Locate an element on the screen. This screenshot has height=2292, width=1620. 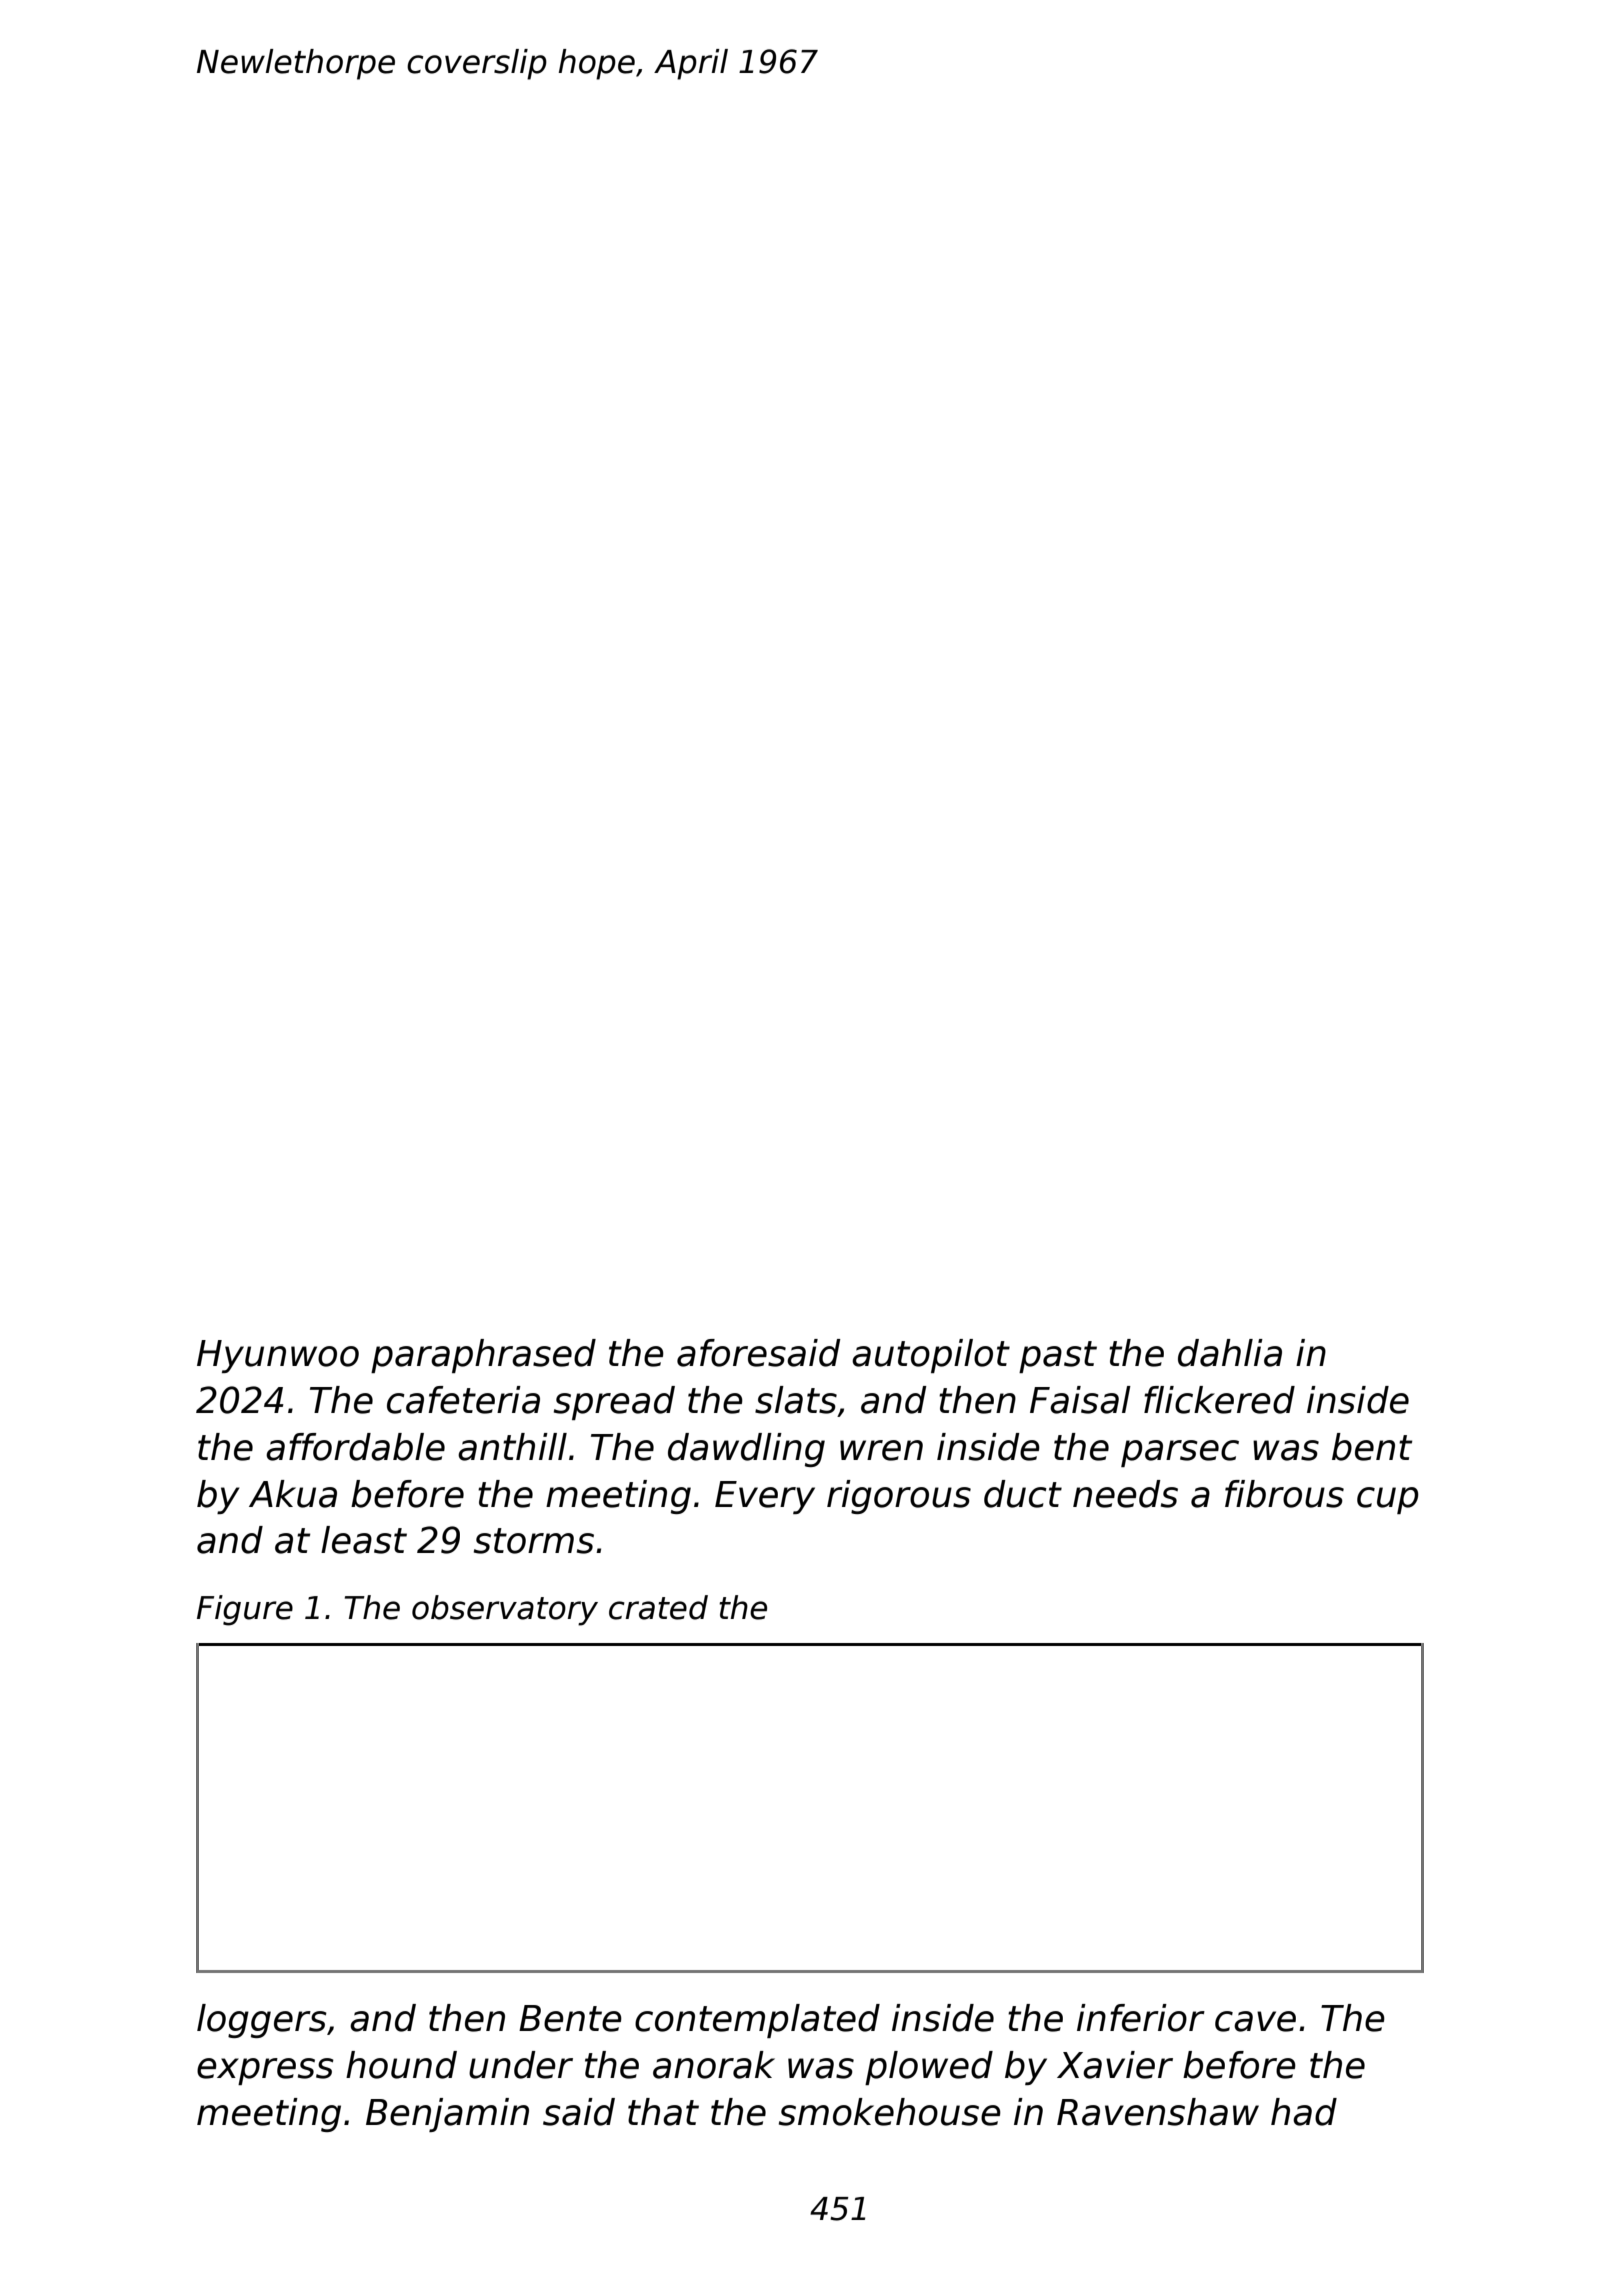
flickered is located at coordinates (1219, 1400).
